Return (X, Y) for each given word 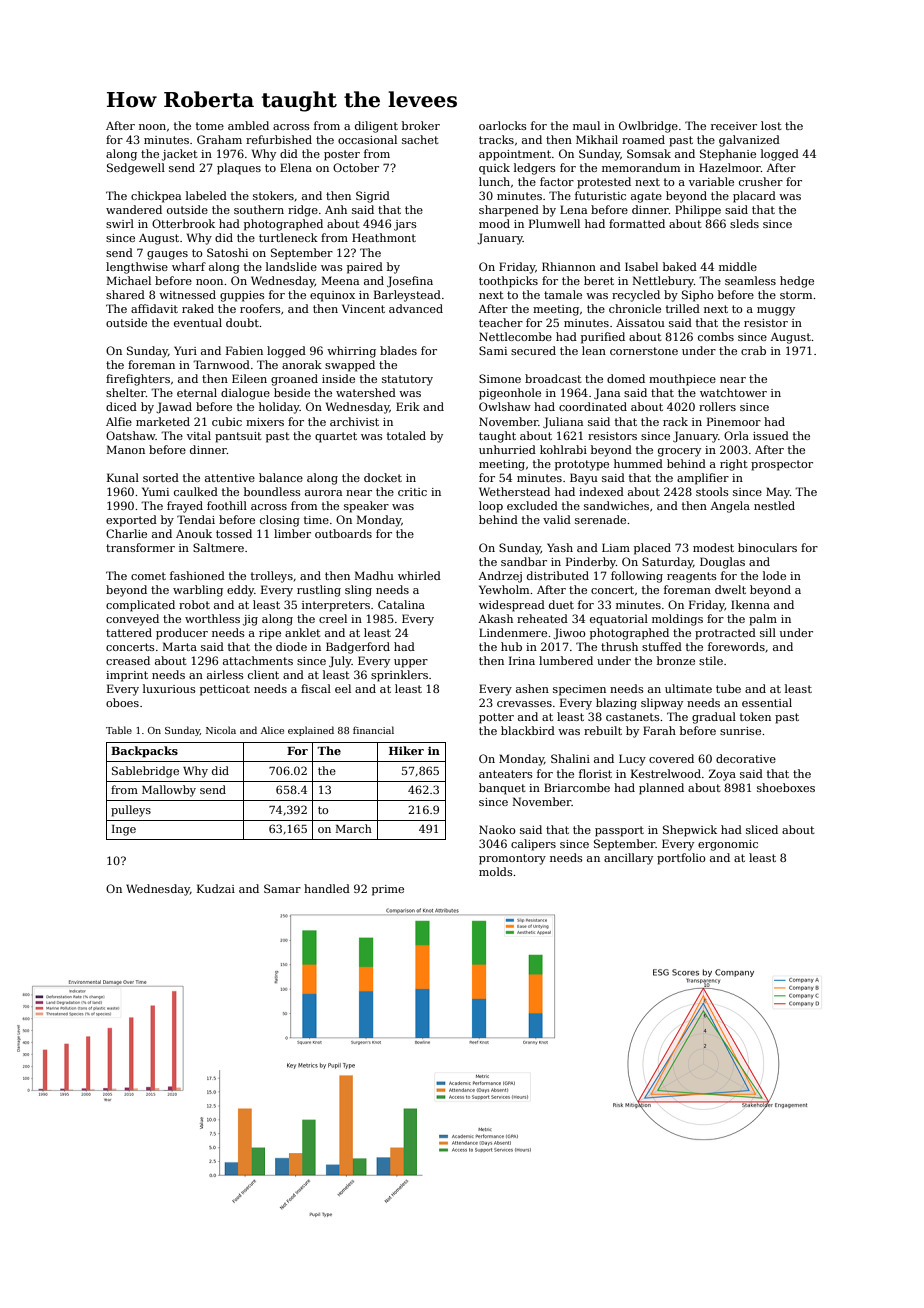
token (755, 716)
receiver (734, 126)
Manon (126, 449)
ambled (248, 125)
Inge (124, 830)
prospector (782, 465)
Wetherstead (514, 491)
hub (511, 646)
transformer (140, 547)
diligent (376, 127)
